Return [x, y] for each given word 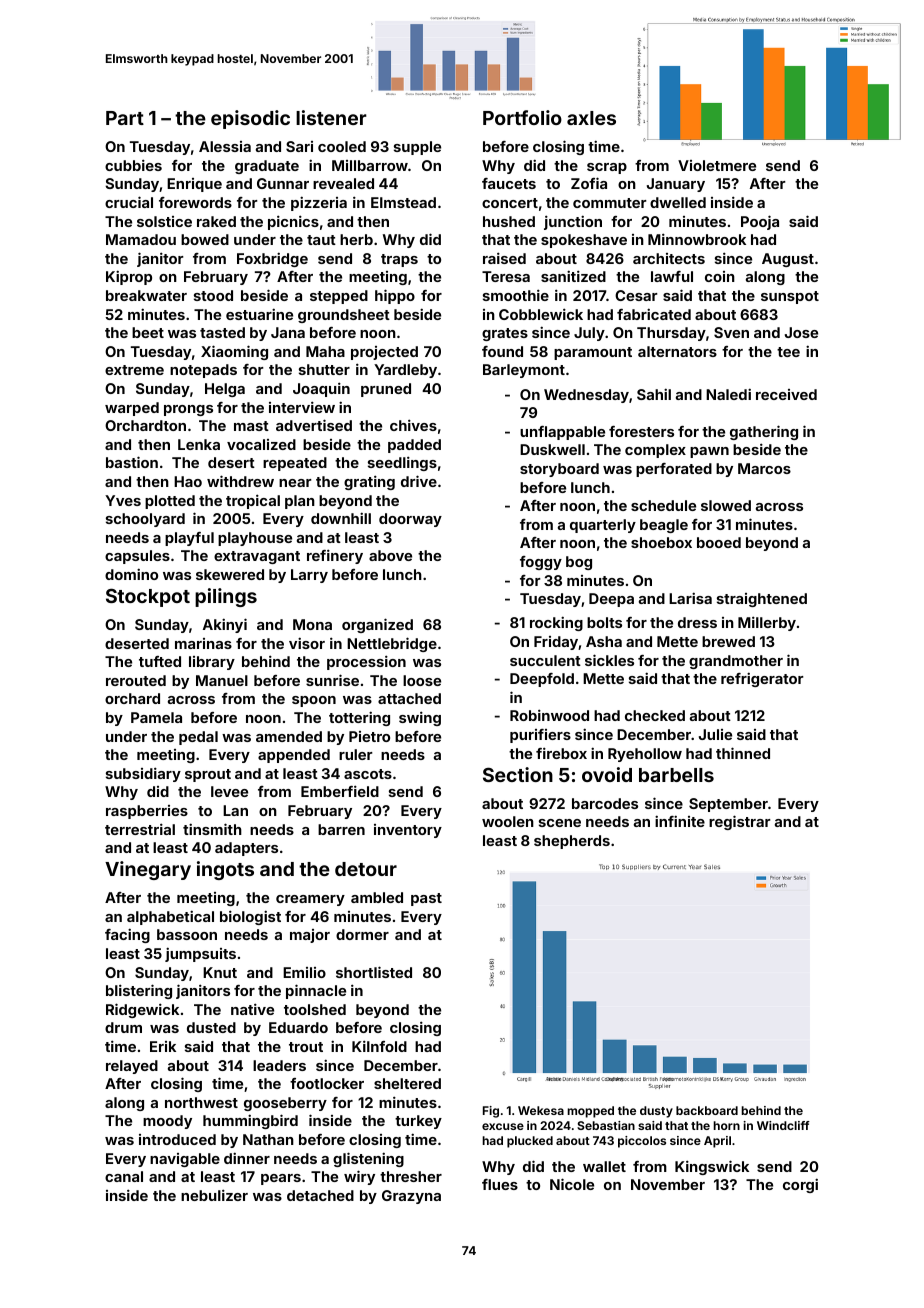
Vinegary [148, 870]
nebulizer [214, 1195]
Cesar [636, 295]
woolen [508, 821]
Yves [123, 500]
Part [125, 118]
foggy [541, 563]
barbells [676, 775]
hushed [509, 221]
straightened [762, 600]
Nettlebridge [392, 644]
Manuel [222, 680]
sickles [609, 660]
